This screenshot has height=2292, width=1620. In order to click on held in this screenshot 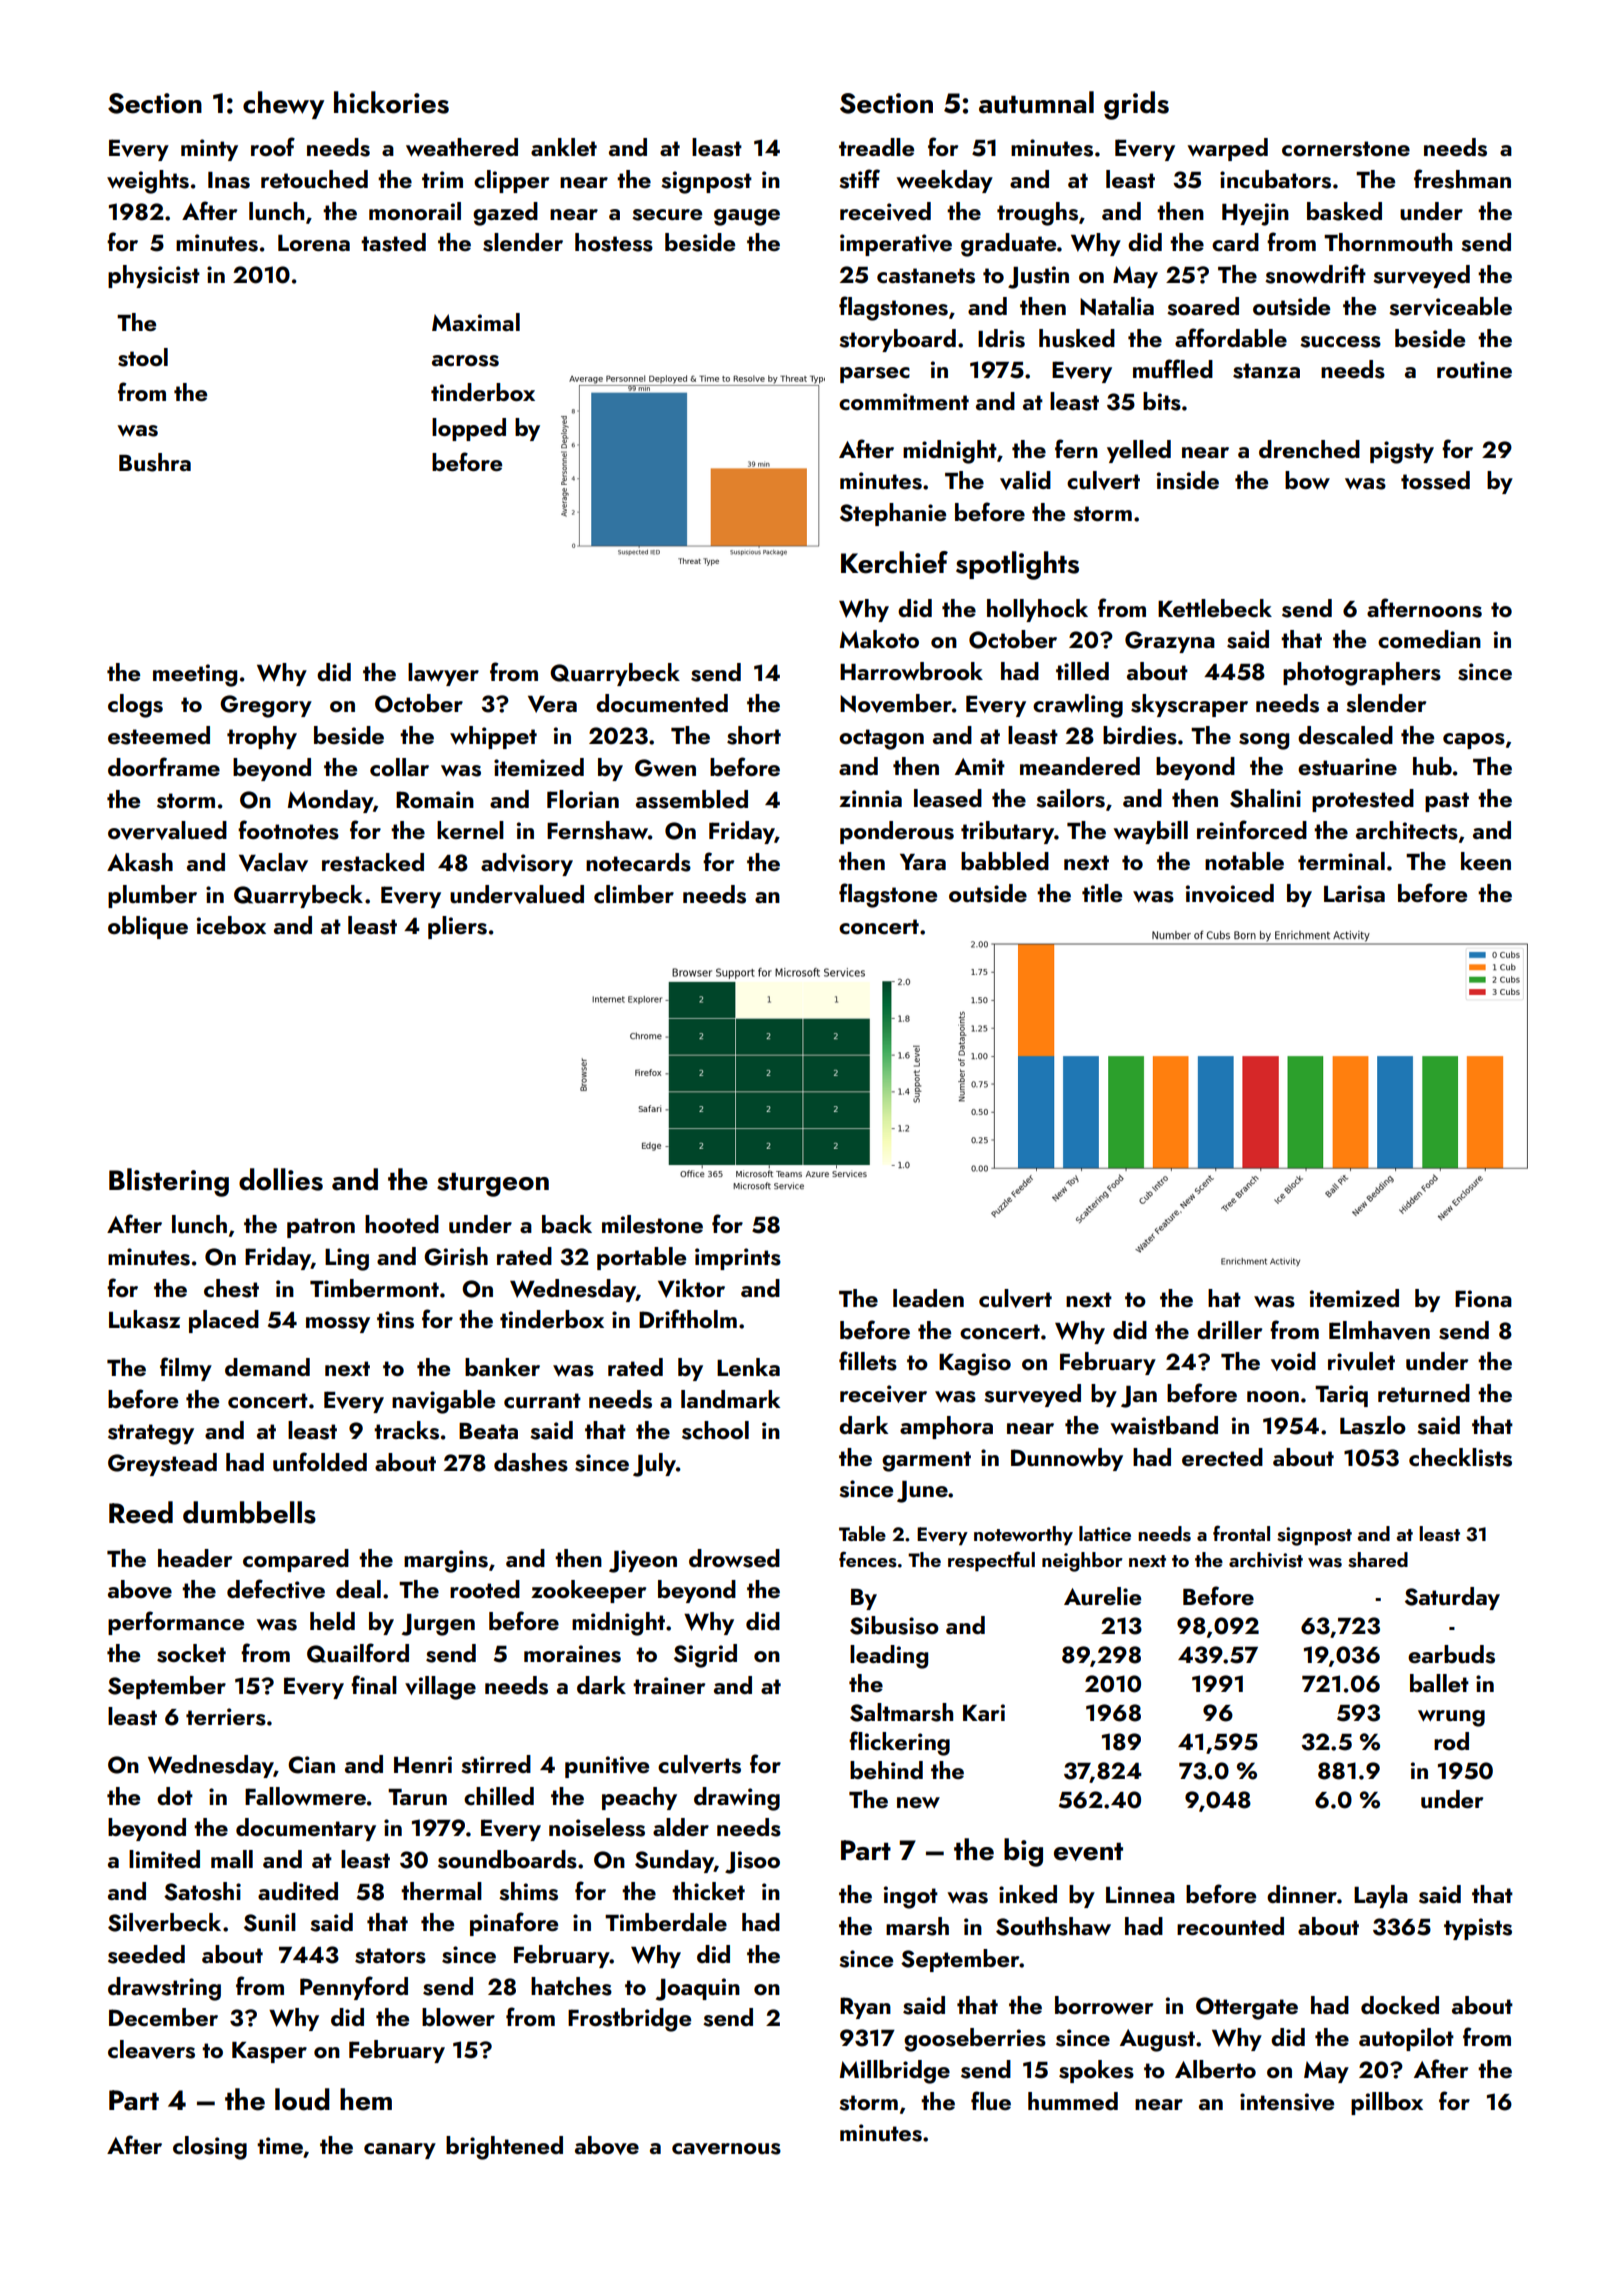, I will do `click(332, 1621)`.
